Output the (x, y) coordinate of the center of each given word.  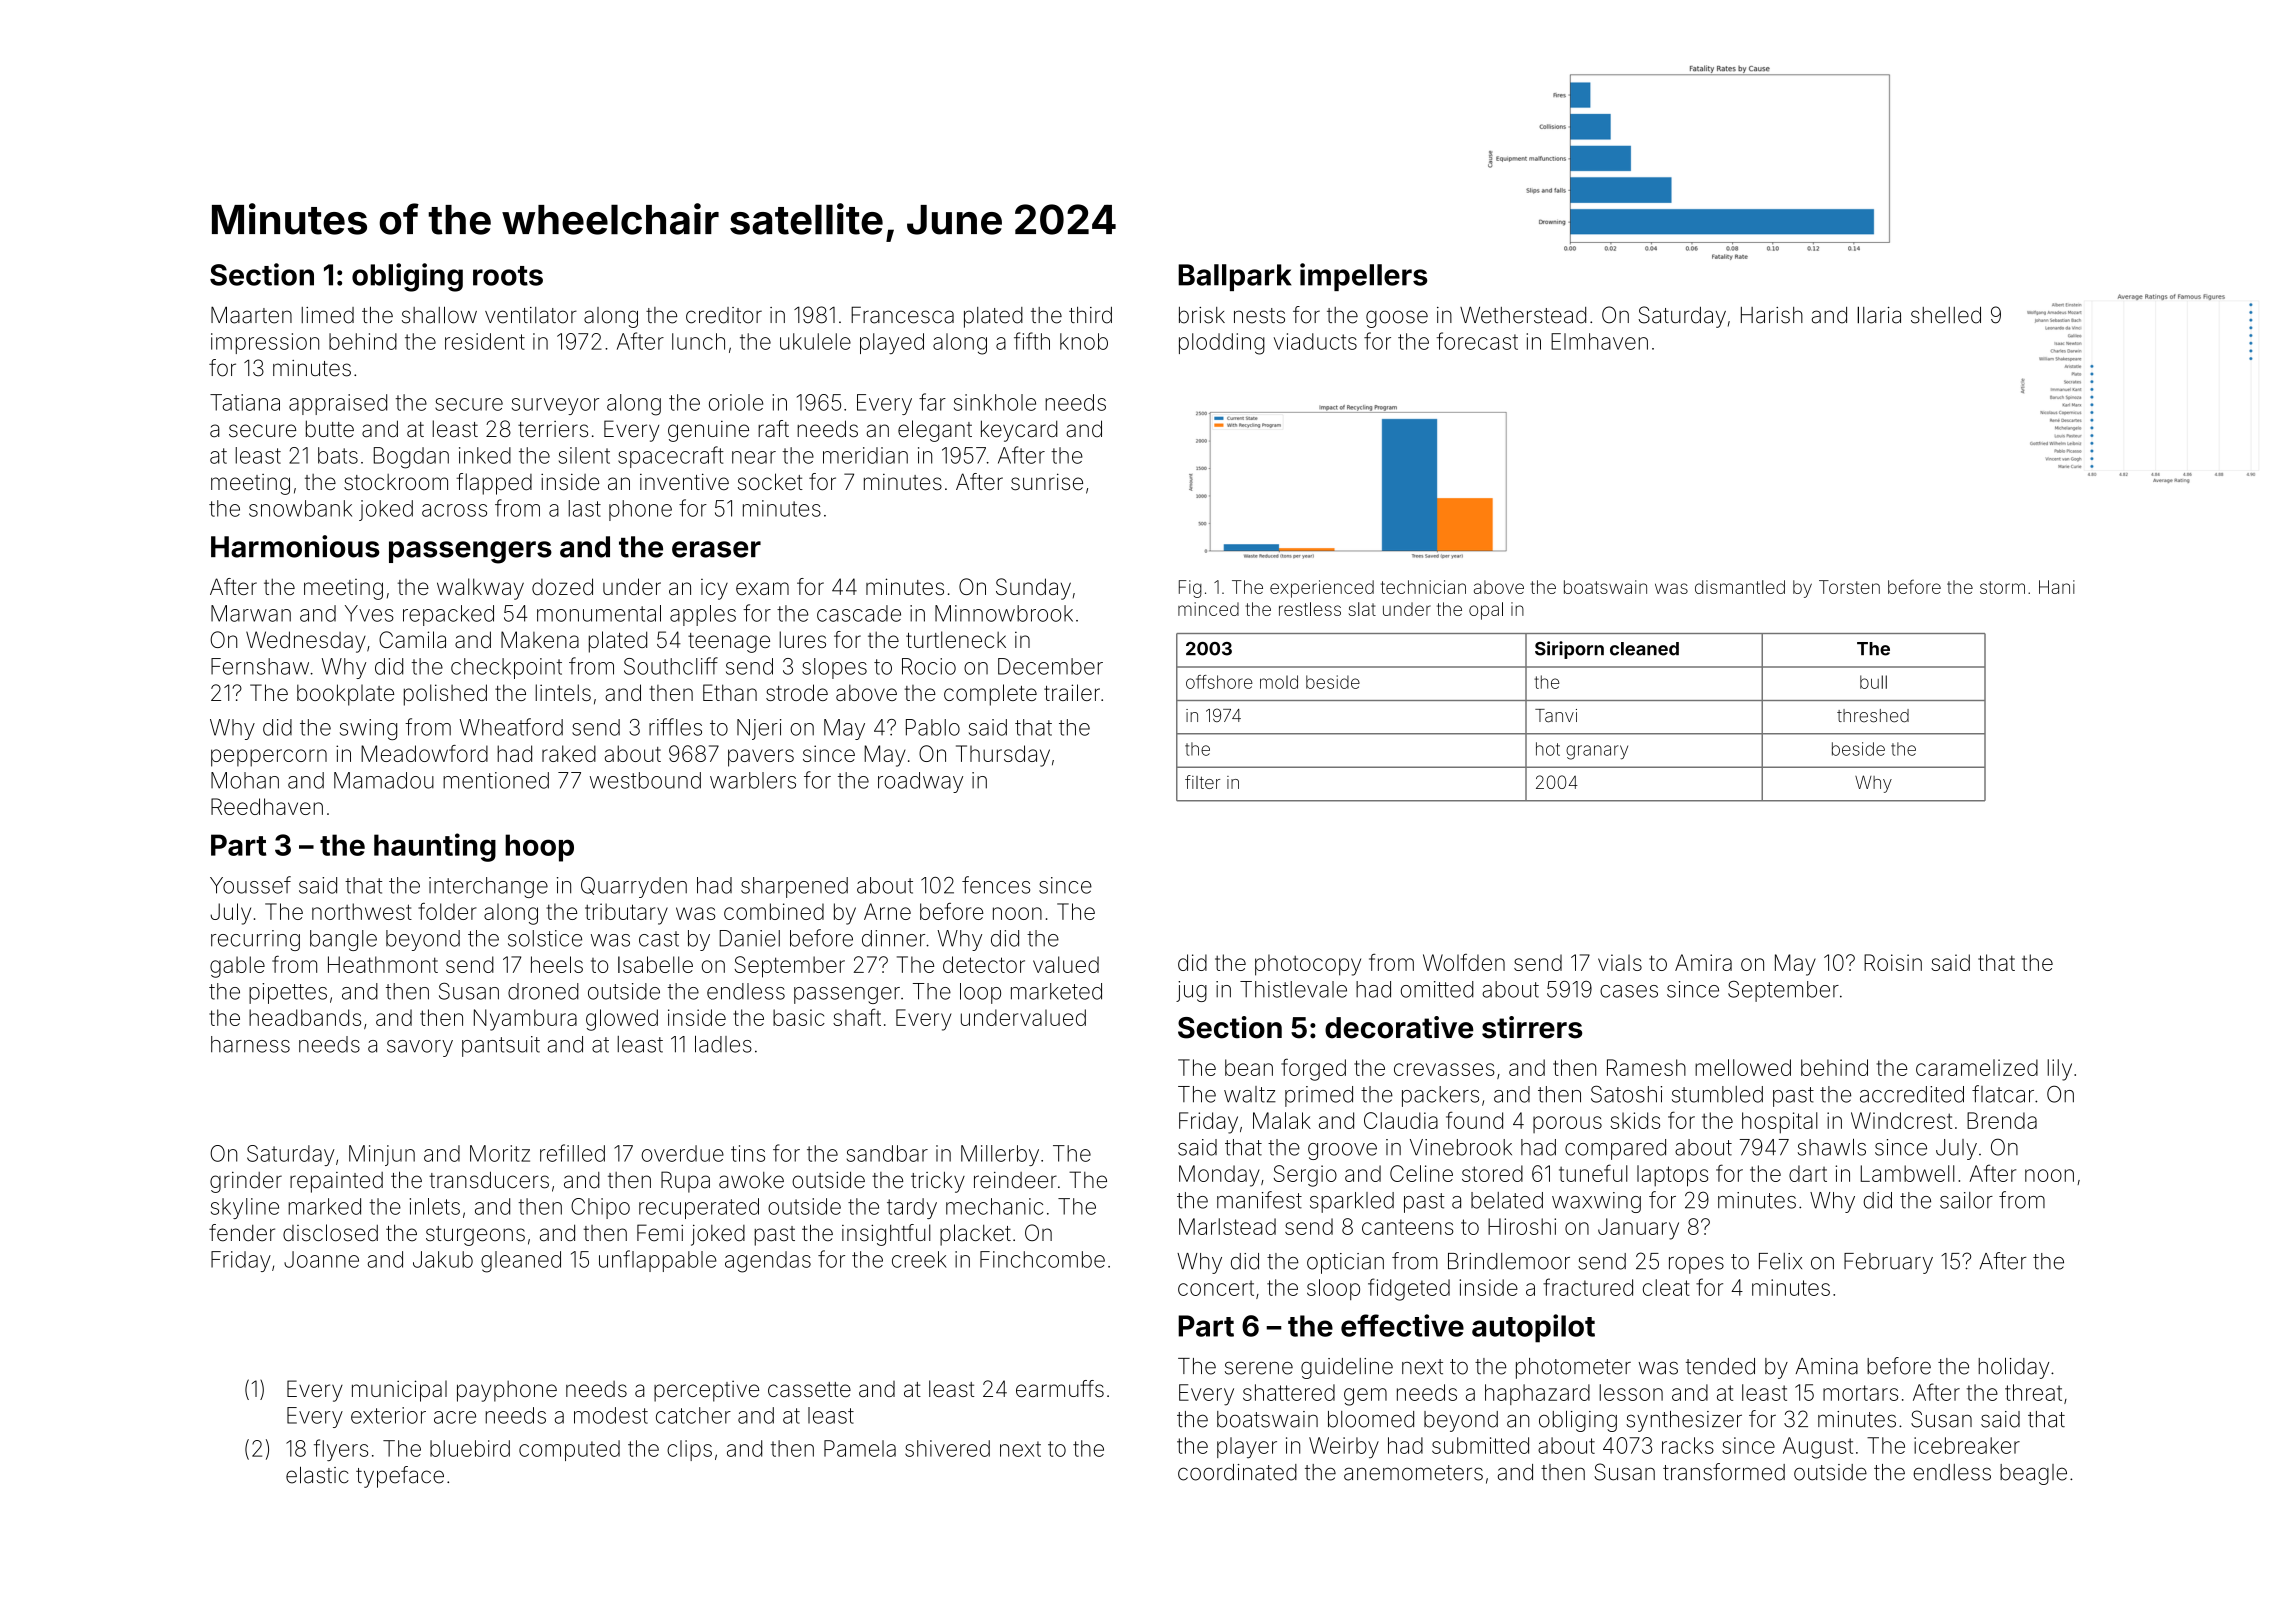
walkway (480, 589)
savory (420, 1048)
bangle (343, 940)
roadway (920, 782)
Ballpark (1234, 277)
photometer (1573, 1368)
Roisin (1893, 962)
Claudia (1401, 1120)
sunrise (1047, 481)
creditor (724, 315)
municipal (399, 1391)
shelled (1946, 315)
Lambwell (1908, 1173)
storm (2002, 587)
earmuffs (1060, 1388)
